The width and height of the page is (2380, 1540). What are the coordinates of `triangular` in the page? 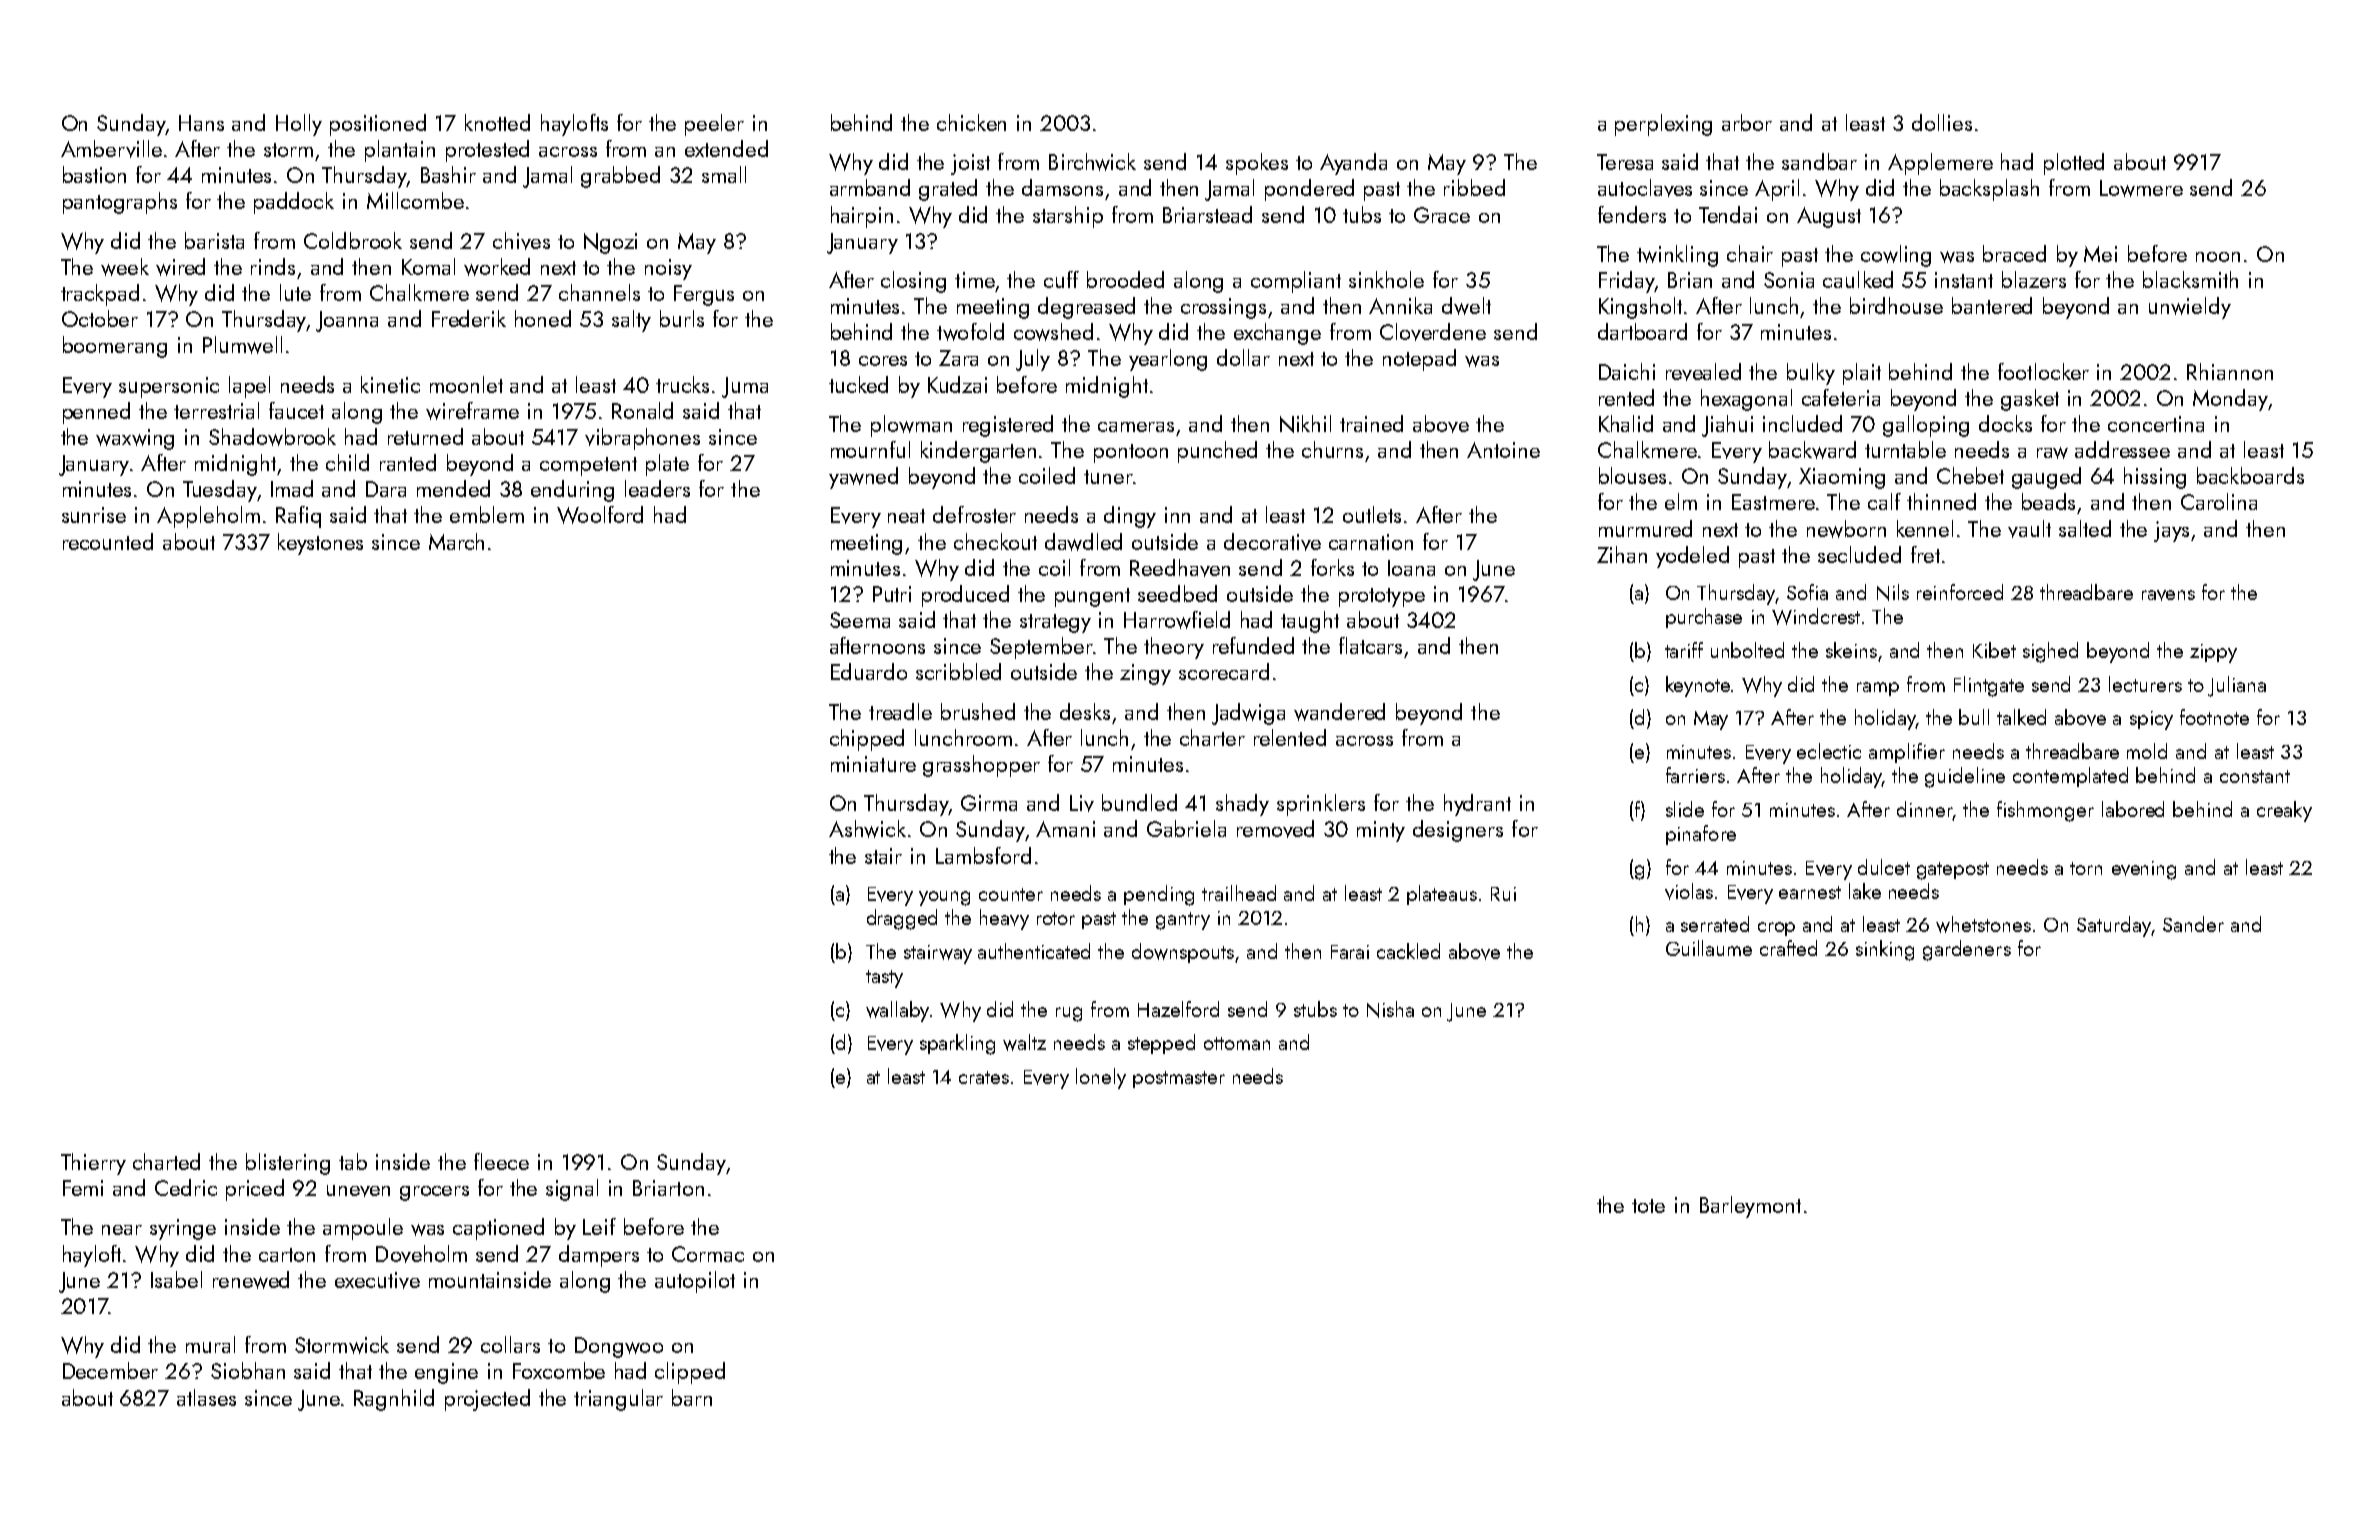 It's located at (618, 1400).
